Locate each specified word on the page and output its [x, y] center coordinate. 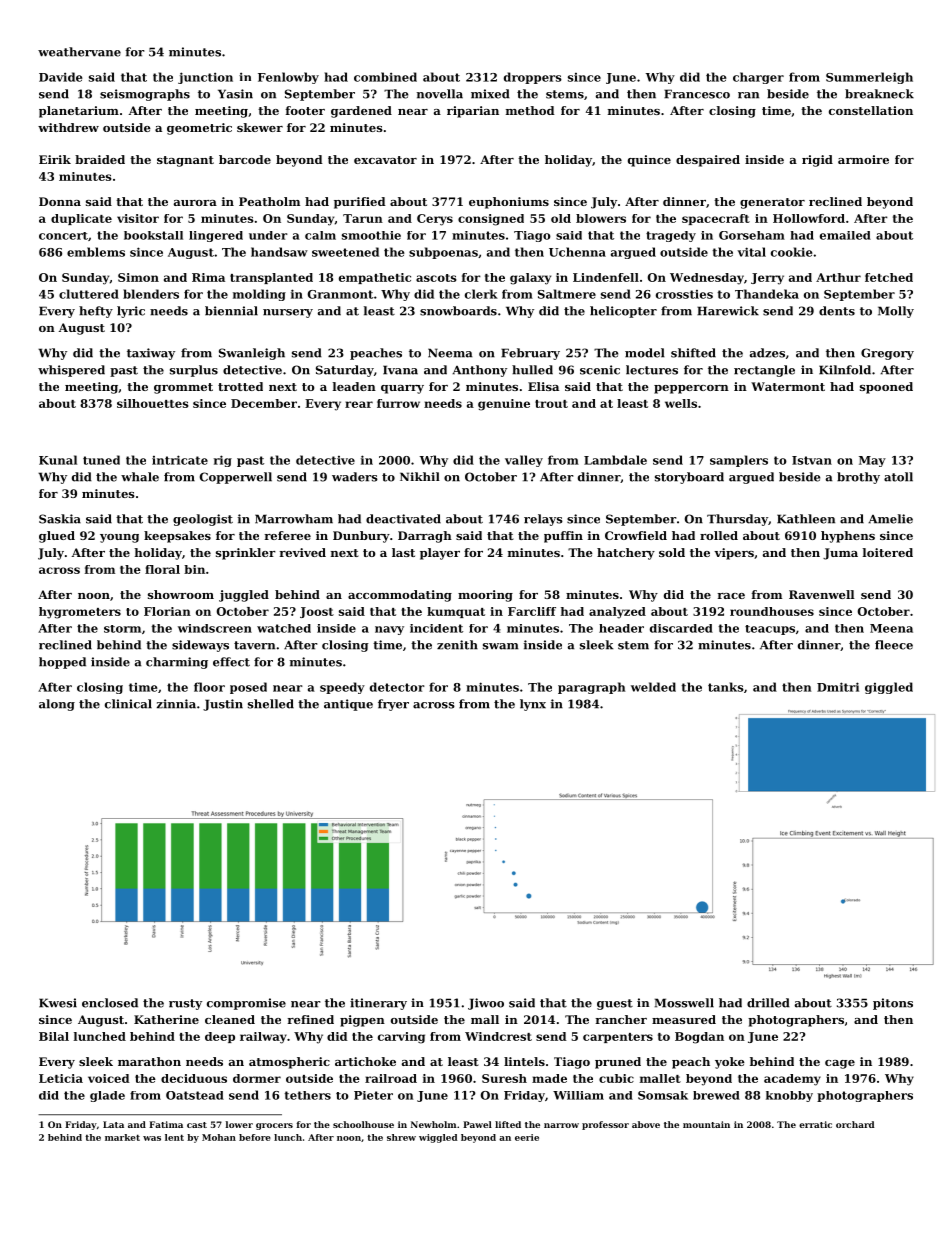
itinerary [378, 1004]
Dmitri [838, 687]
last [403, 552]
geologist [203, 520]
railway [263, 1038]
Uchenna [577, 252]
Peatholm [269, 201]
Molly [896, 312]
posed [248, 688]
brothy [858, 478]
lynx [533, 705]
